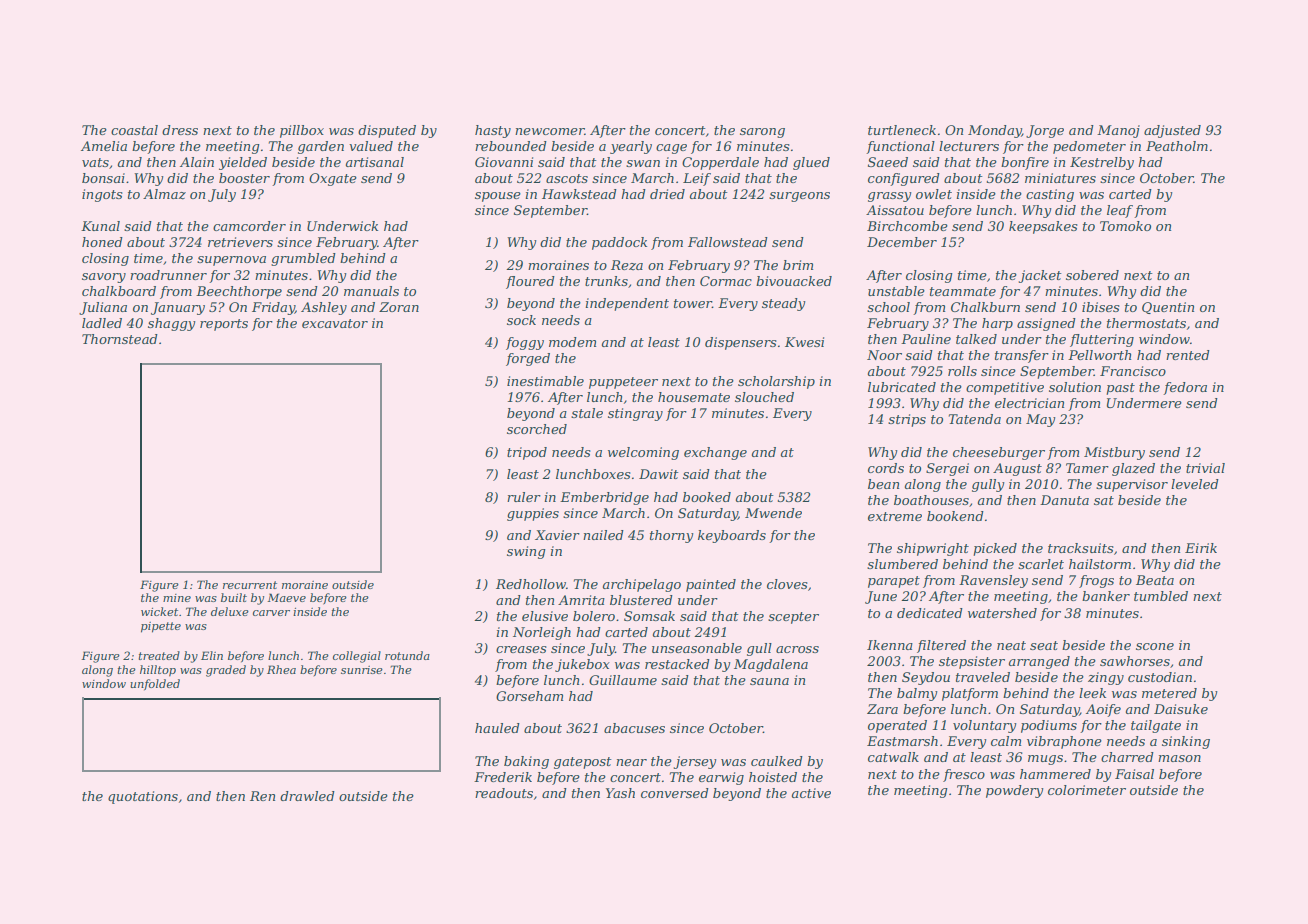  I want to click on Thornstead, so click(120, 339).
